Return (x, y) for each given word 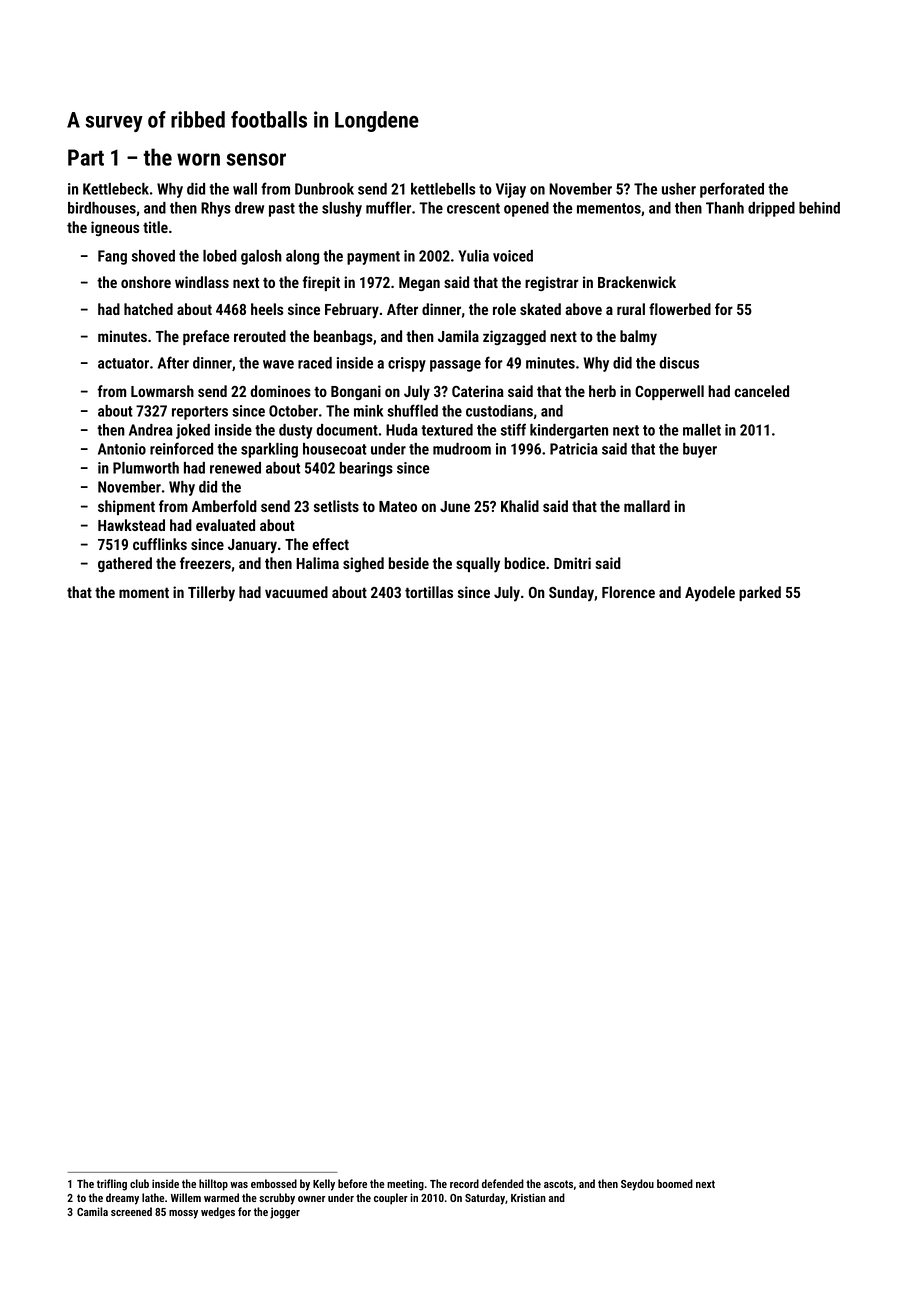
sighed (363, 564)
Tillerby (211, 594)
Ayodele (710, 594)
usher (679, 189)
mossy (183, 1214)
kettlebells (443, 189)
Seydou (637, 1185)
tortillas (429, 592)
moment (144, 592)
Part (86, 157)
